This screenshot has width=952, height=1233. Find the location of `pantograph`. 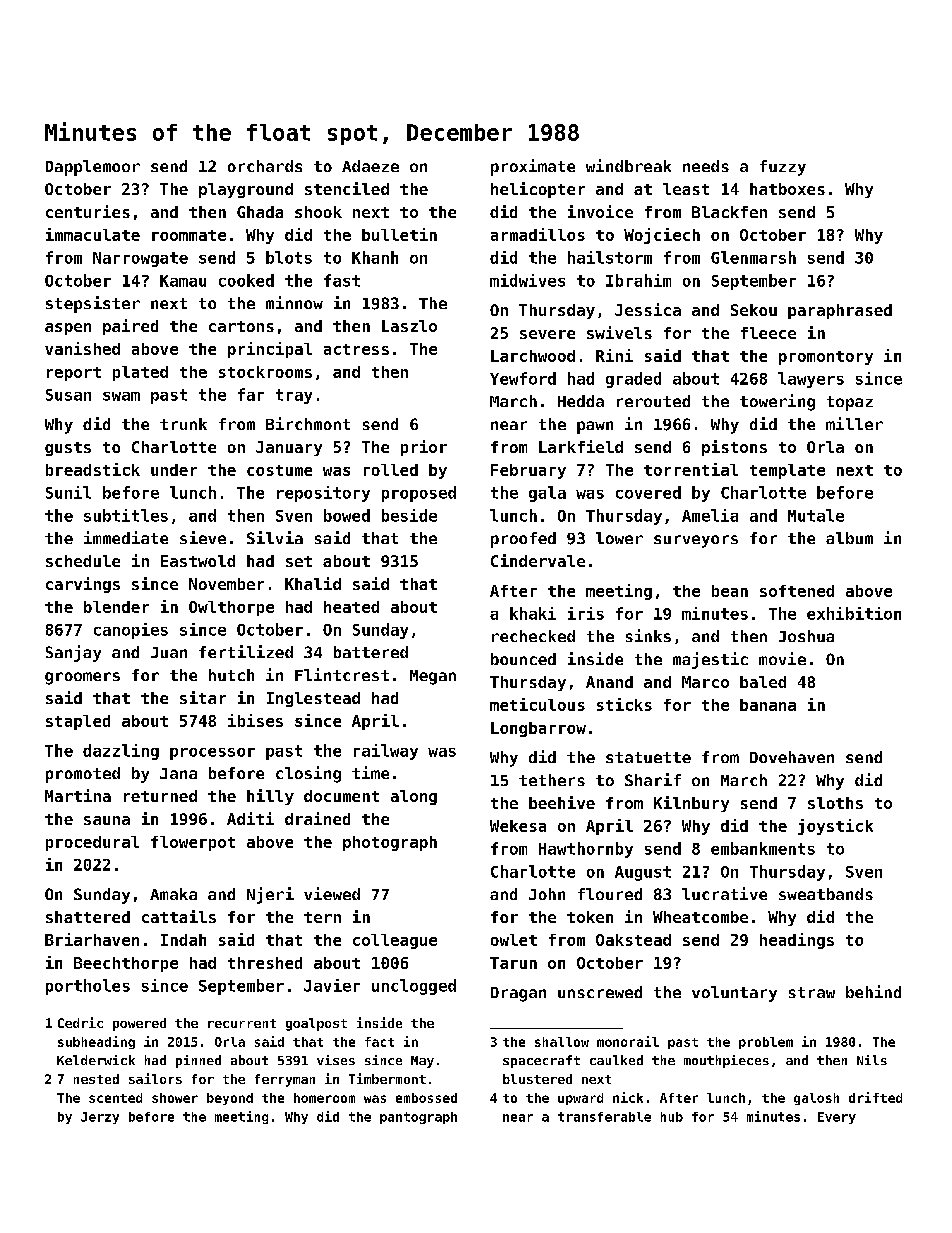

pantograph is located at coordinates (418, 1118).
